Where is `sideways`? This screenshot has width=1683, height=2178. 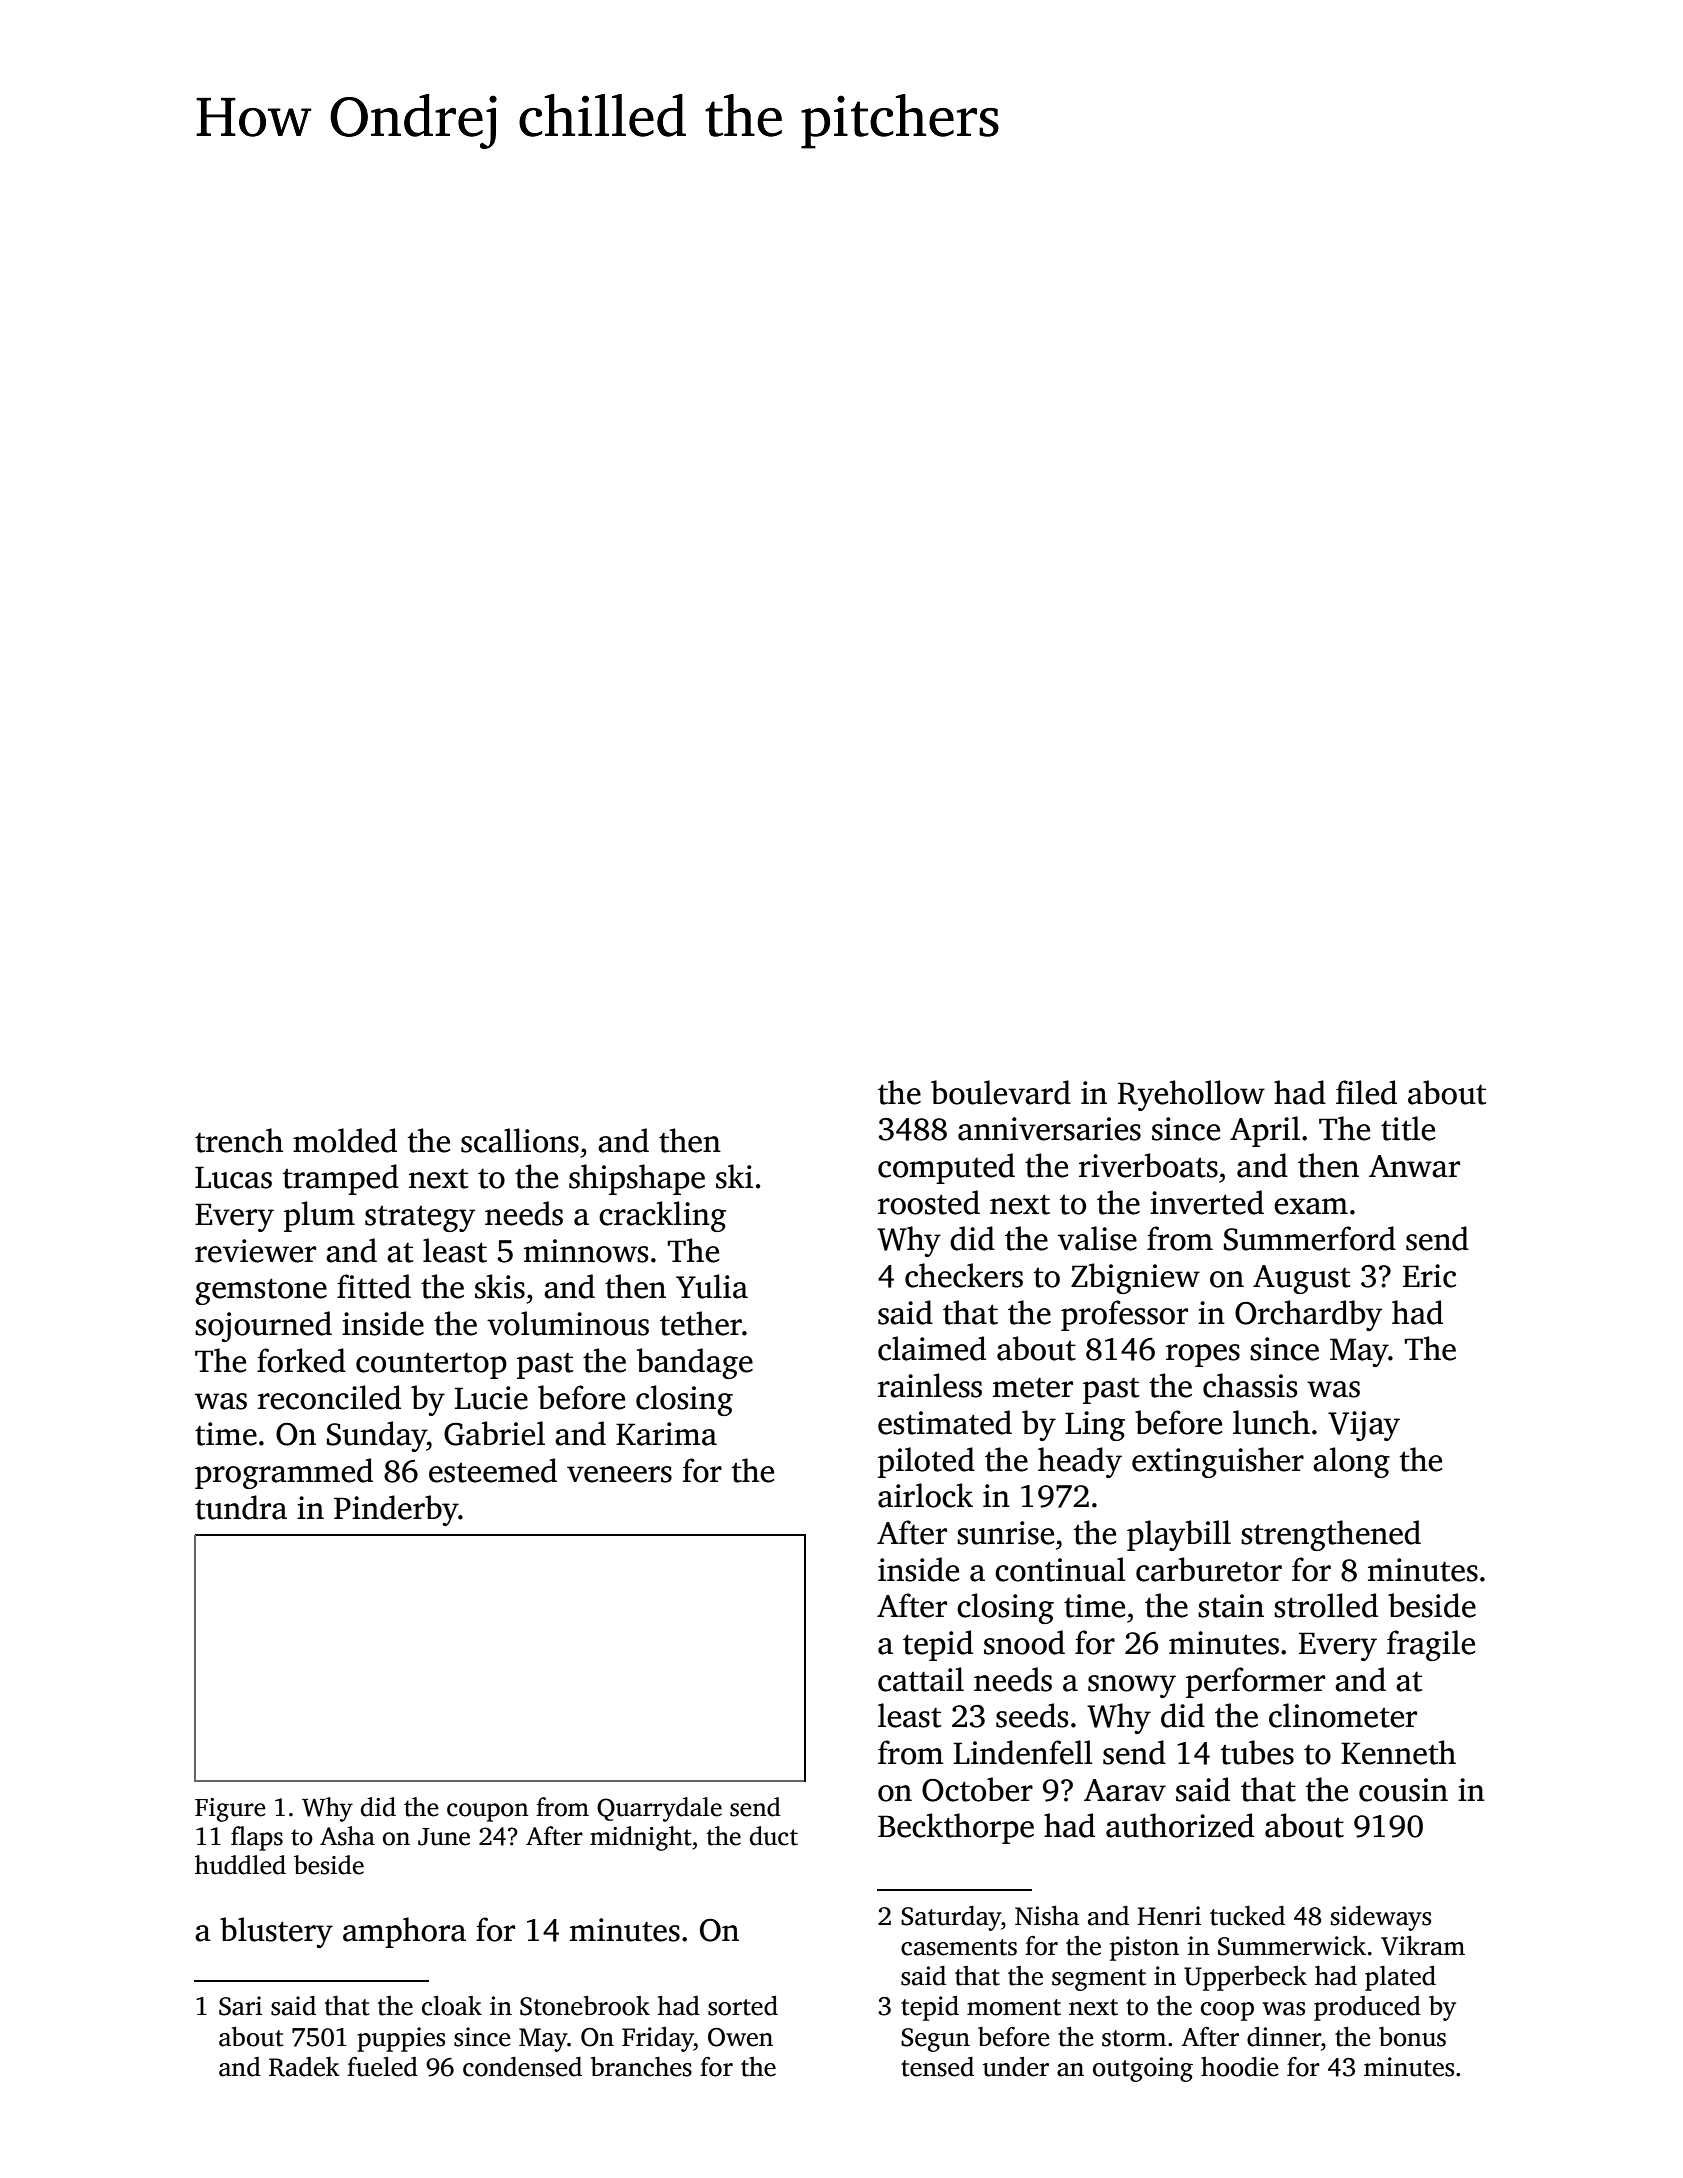
sideways is located at coordinates (1381, 1918).
